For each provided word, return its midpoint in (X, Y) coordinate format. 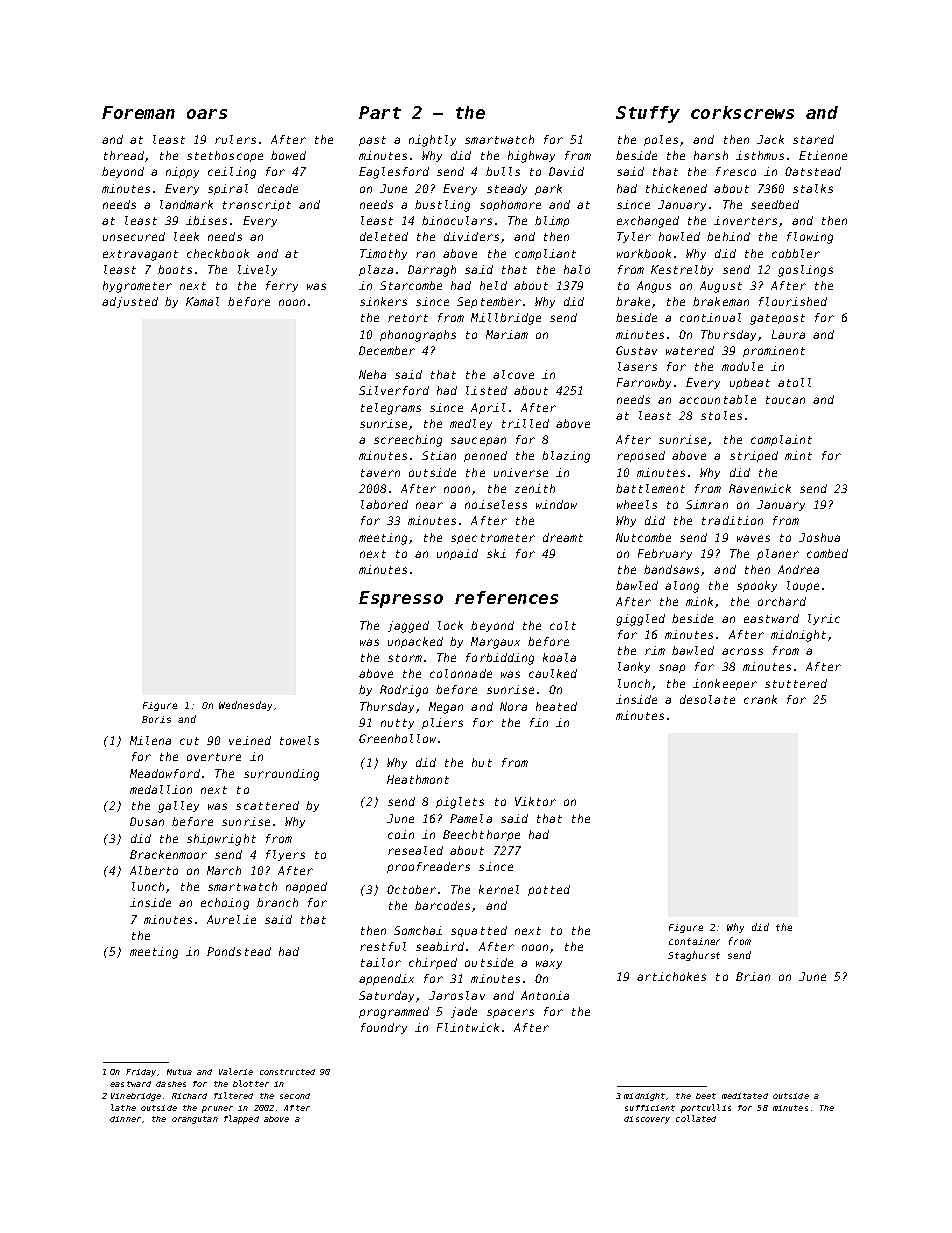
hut (482, 762)
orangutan (195, 1120)
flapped (241, 1119)
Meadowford (165, 773)
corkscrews (742, 112)
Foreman (138, 112)
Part (380, 112)
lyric (824, 619)
